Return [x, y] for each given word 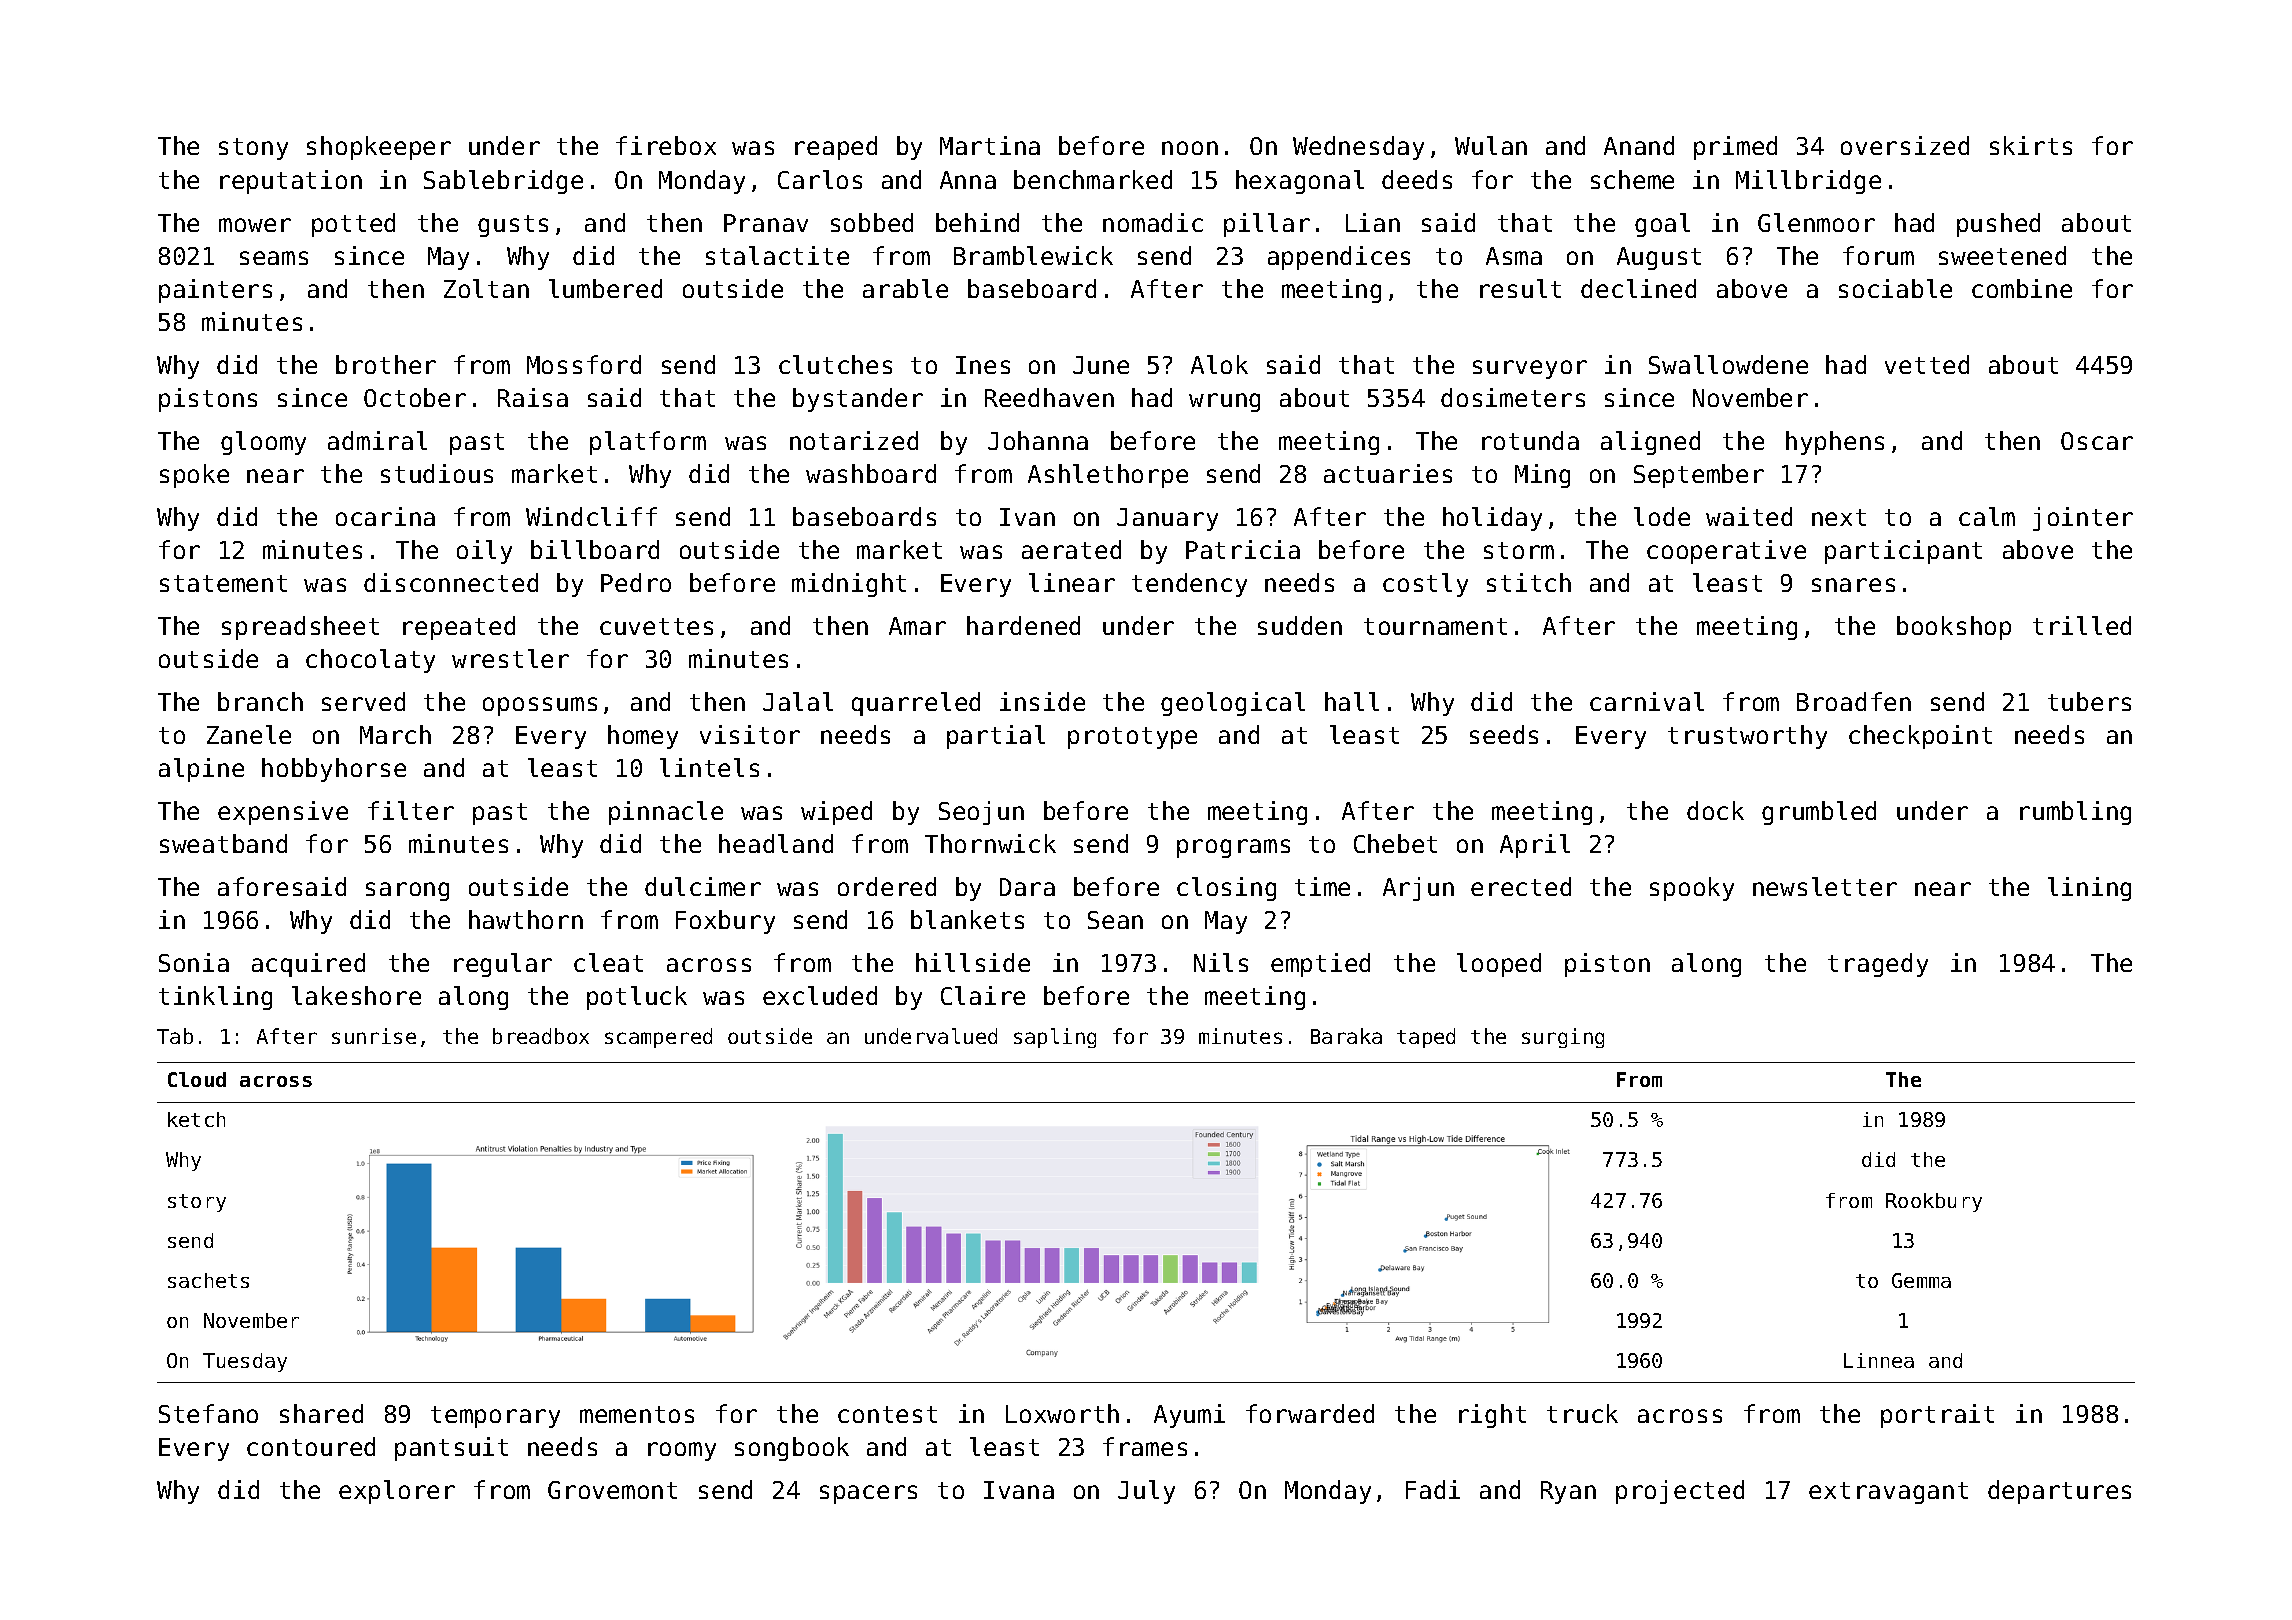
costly [1425, 585]
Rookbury [1934, 1202]
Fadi [1433, 1489]
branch [260, 701]
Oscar [2097, 441]
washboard [871, 473]
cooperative [1726, 552]
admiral [377, 440]
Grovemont [612, 1490]
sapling [1055, 1038]
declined [1638, 288]
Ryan [1568, 1492]
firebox [666, 145]
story [197, 1203]
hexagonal [1300, 182]
